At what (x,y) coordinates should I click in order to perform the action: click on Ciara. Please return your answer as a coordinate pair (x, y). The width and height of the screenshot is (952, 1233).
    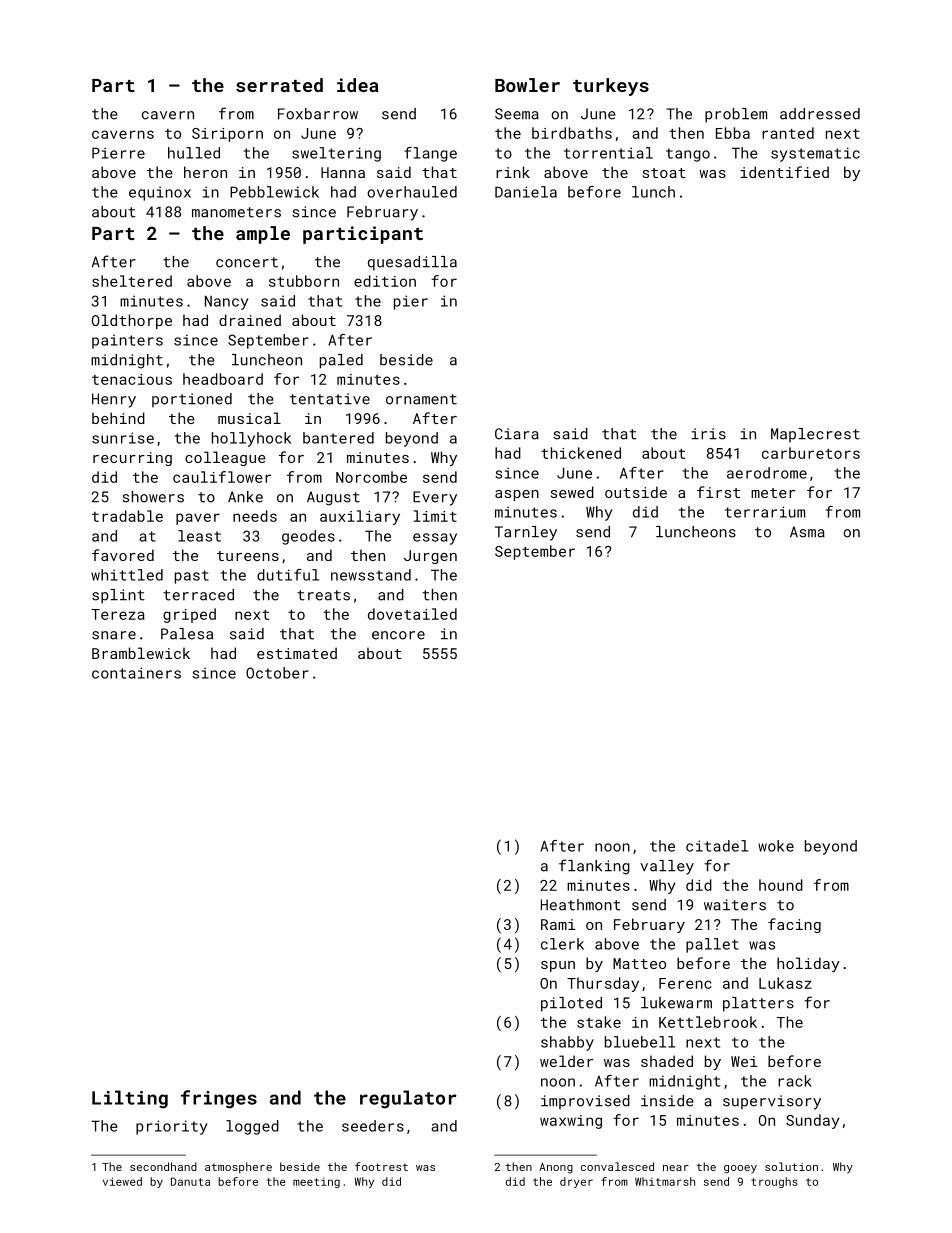
    Looking at the image, I should click on (517, 434).
